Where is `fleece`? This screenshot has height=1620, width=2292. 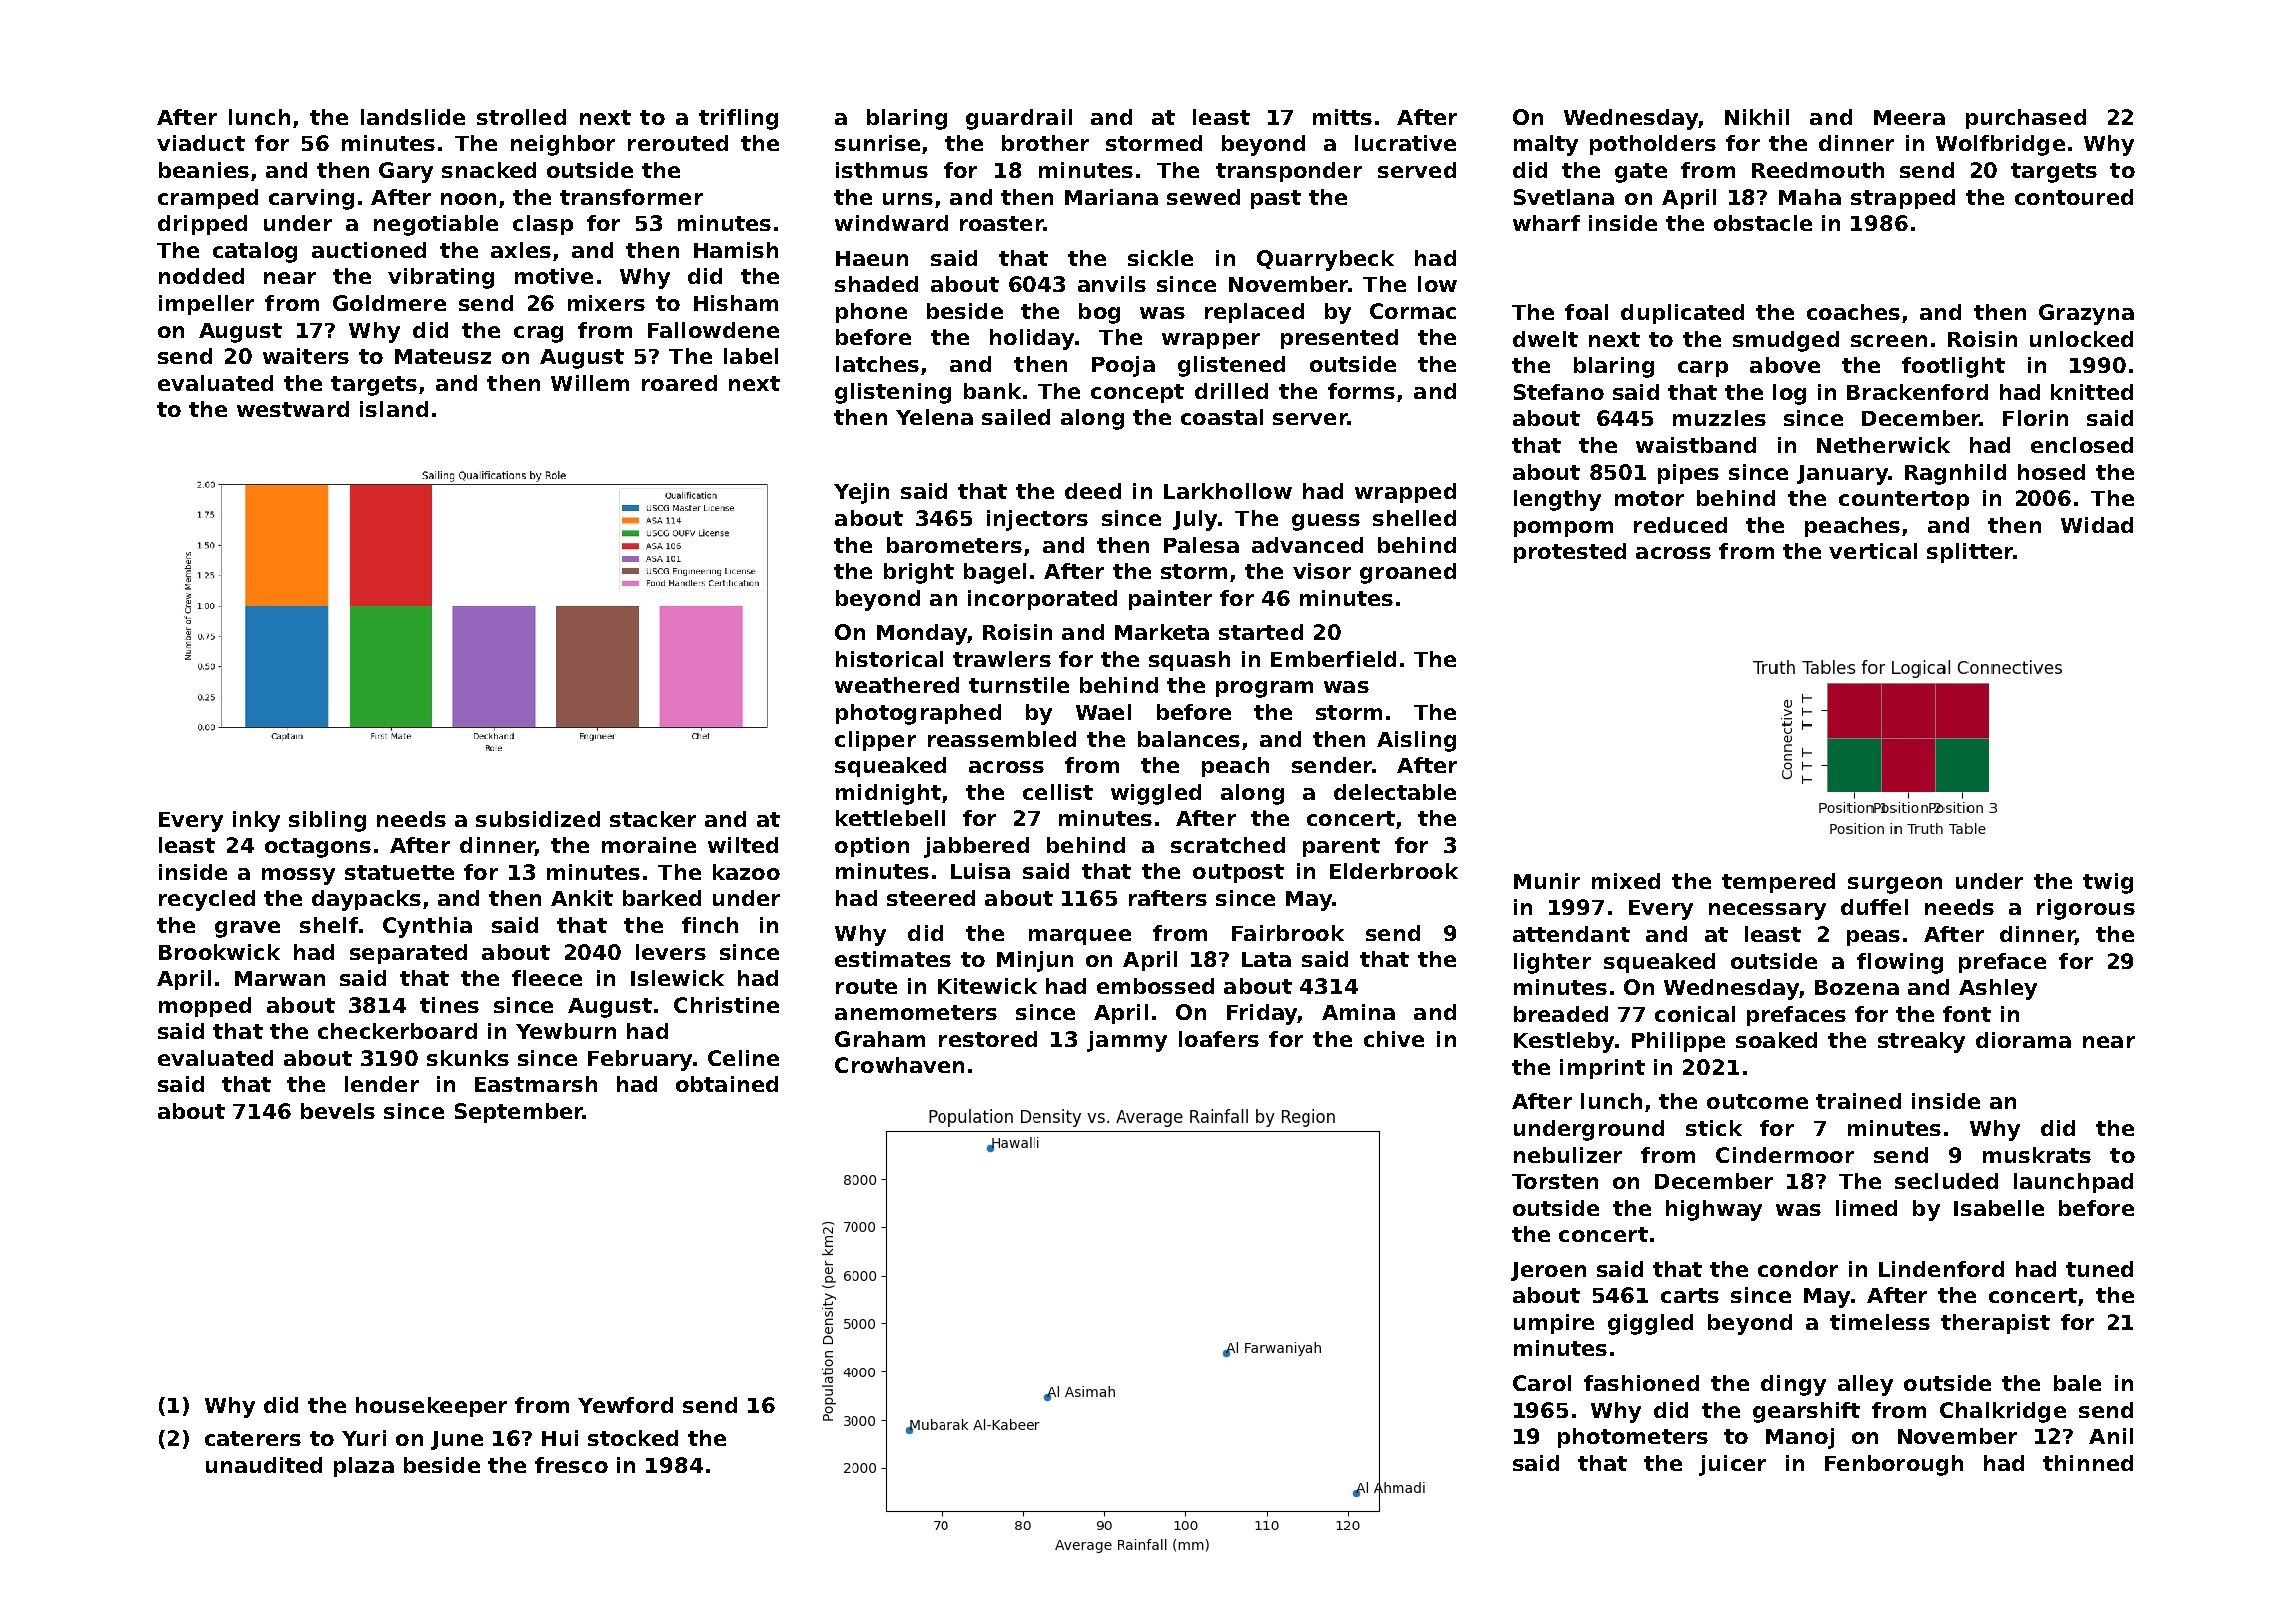 fleece is located at coordinates (547, 978).
